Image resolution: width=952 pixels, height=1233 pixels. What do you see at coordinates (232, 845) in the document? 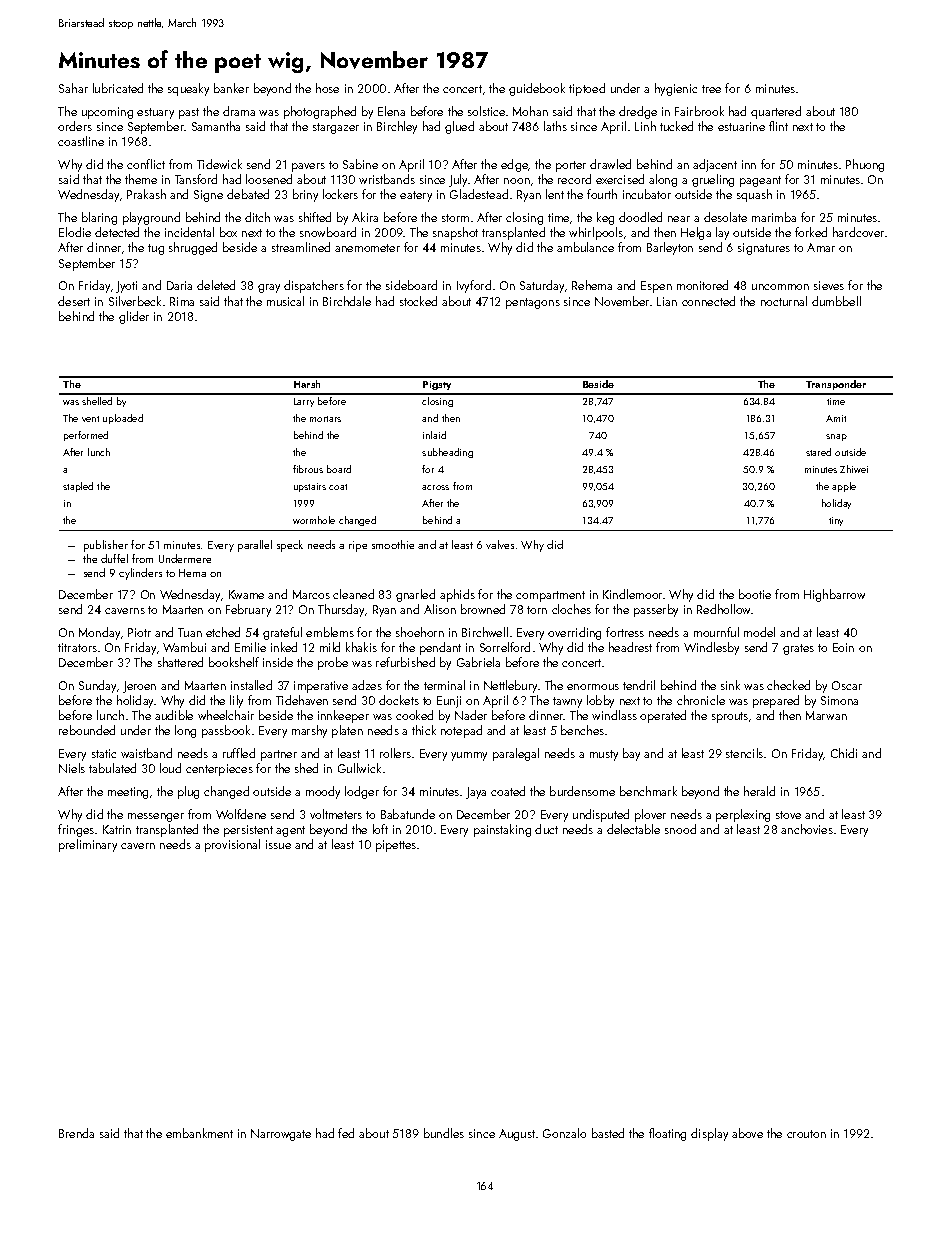
I see `provisional` at bounding box center [232, 845].
